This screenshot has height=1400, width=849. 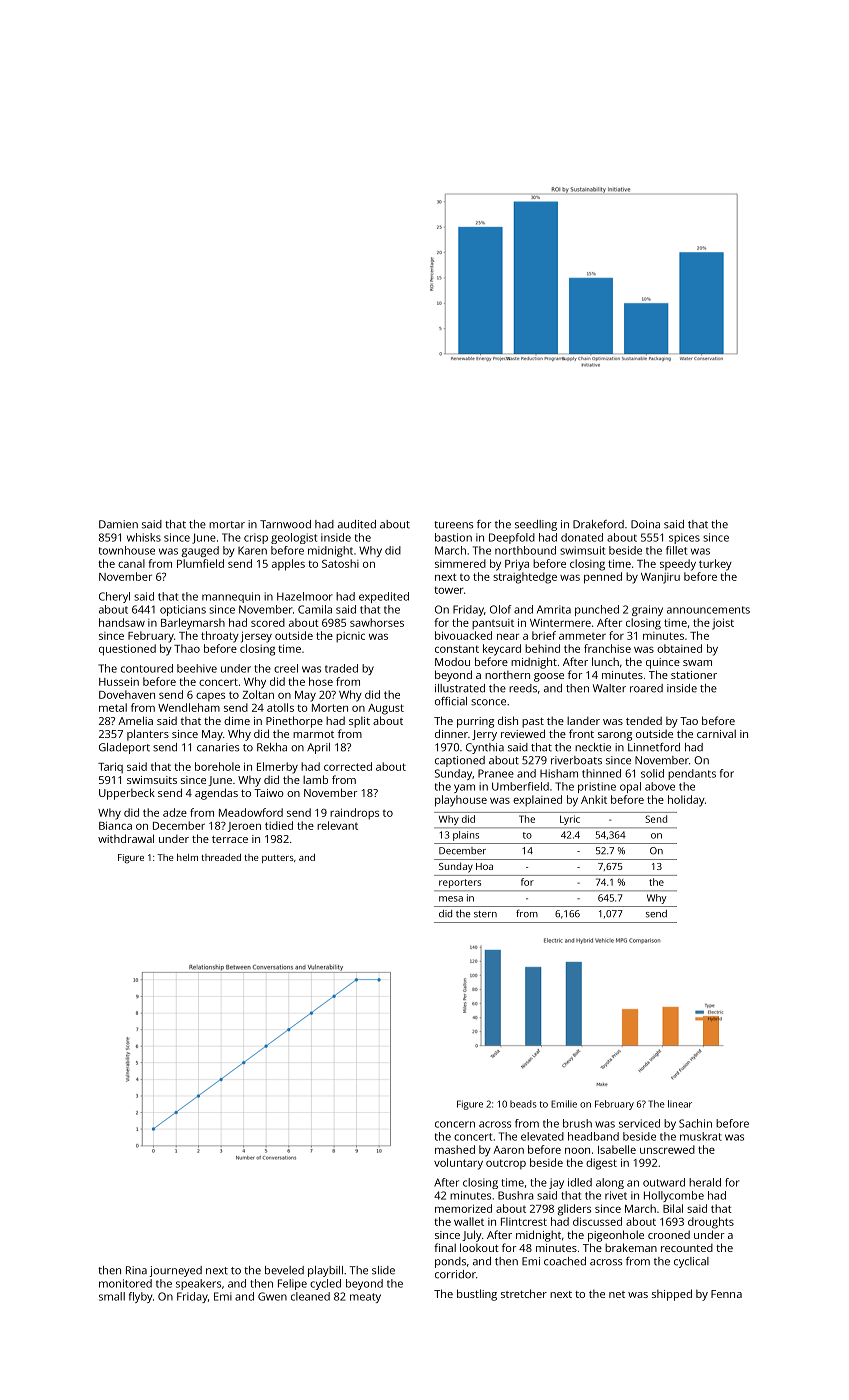 I want to click on flyby, so click(x=140, y=1297).
